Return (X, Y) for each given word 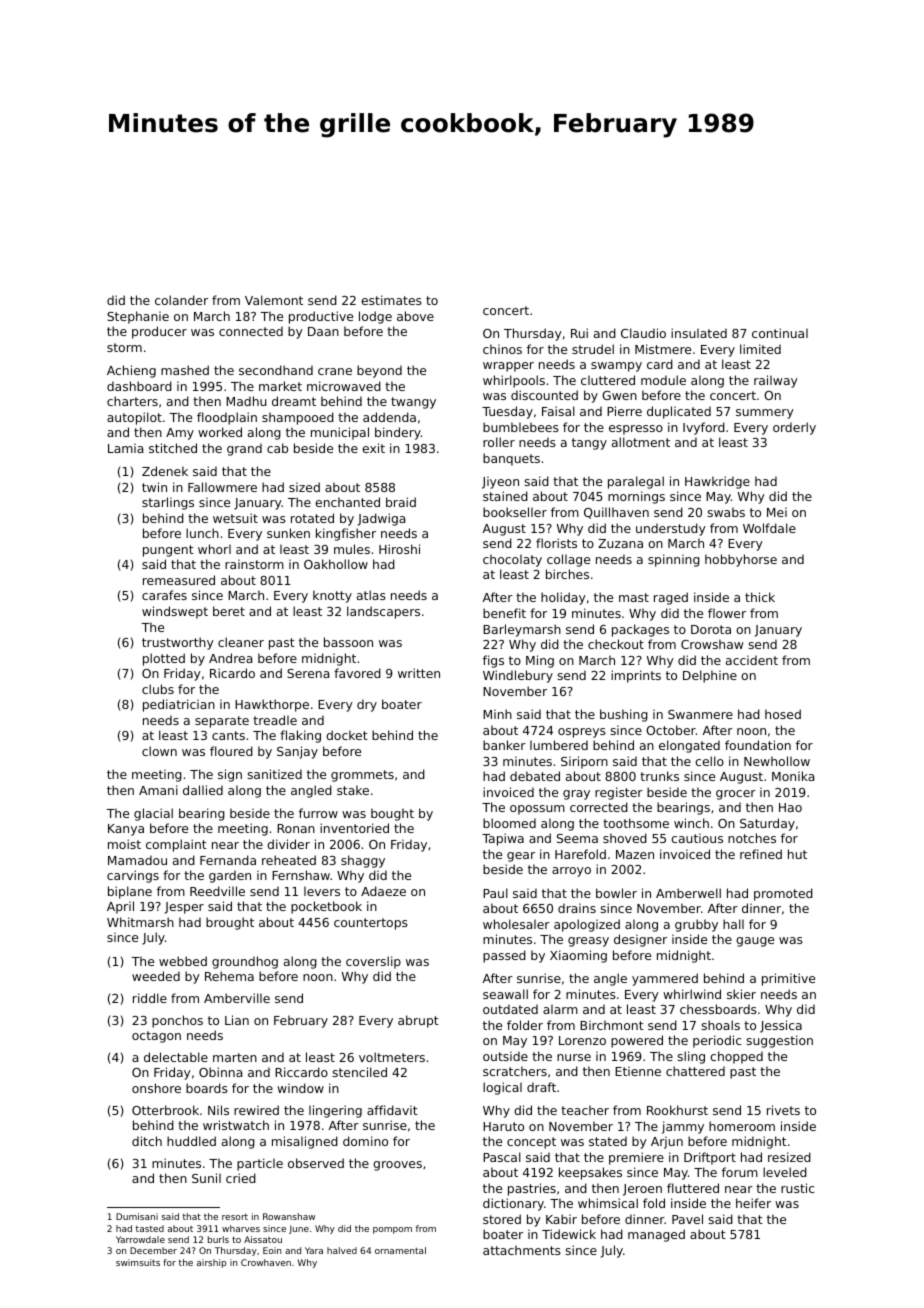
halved (342, 1250)
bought (392, 814)
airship (211, 1263)
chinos (502, 349)
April (120, 907)
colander (181, 300)
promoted (783, 894)
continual (780, 333)
